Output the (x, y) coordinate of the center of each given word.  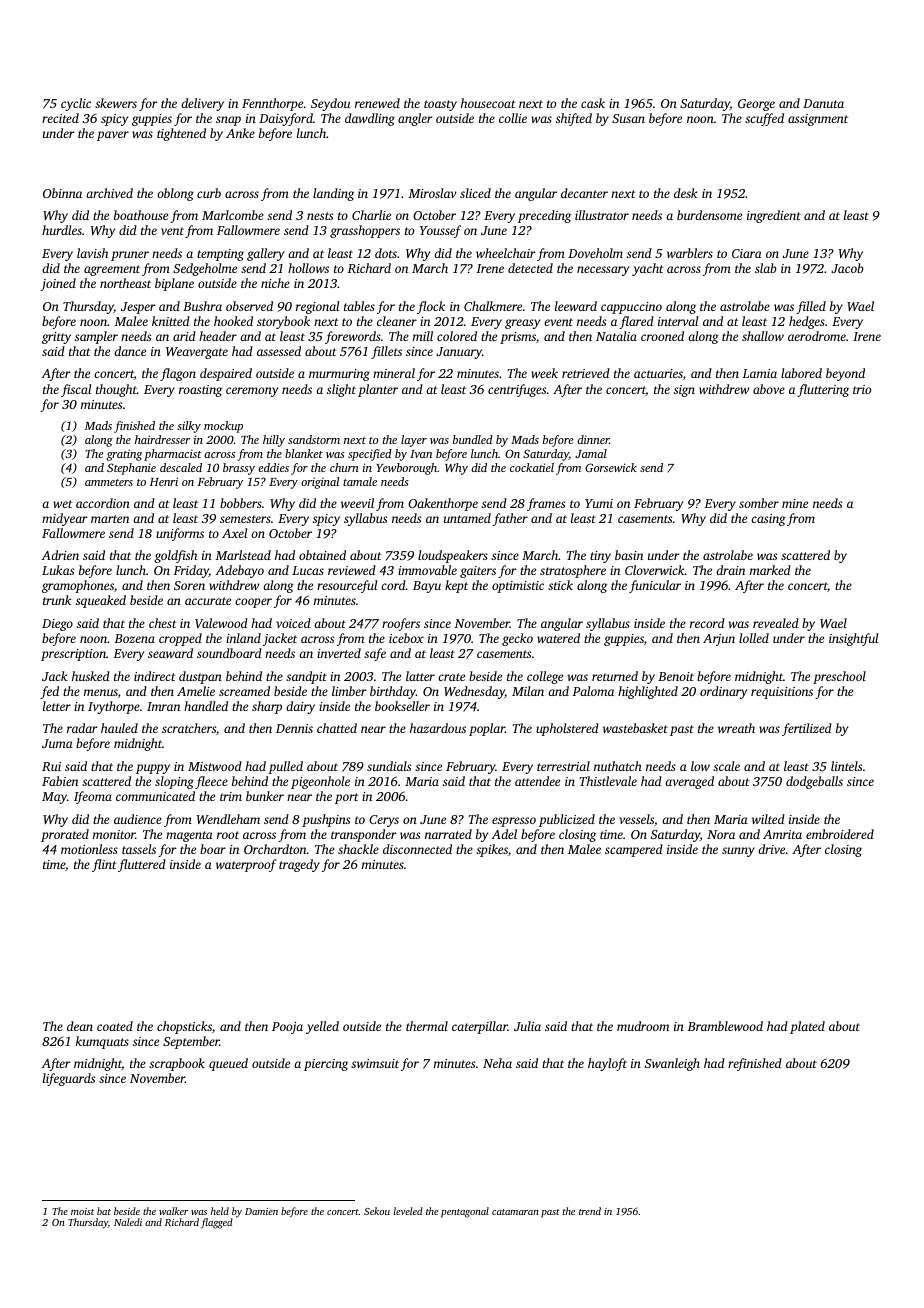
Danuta (823, 103)
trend (590, 1211)
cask (593, 103)
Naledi (128, 1222)
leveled (408, 1211)
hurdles (62, 230)
